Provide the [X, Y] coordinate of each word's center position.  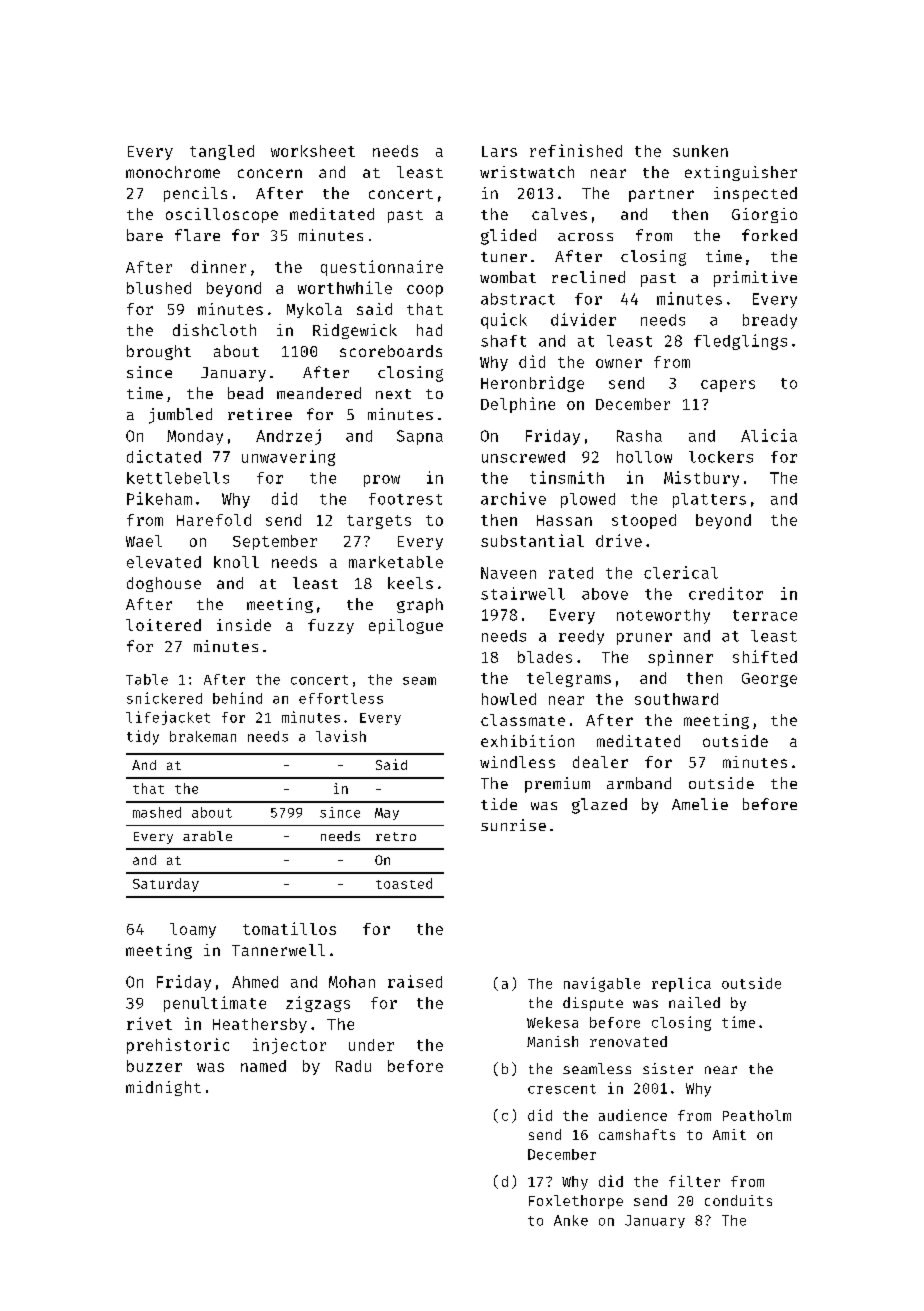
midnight [163, 1088]
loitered [163, 625]
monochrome [173, 172]
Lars [499, 151]
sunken [700, 151]
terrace [765, 615]
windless [517, 762]
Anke [571, 1220]
